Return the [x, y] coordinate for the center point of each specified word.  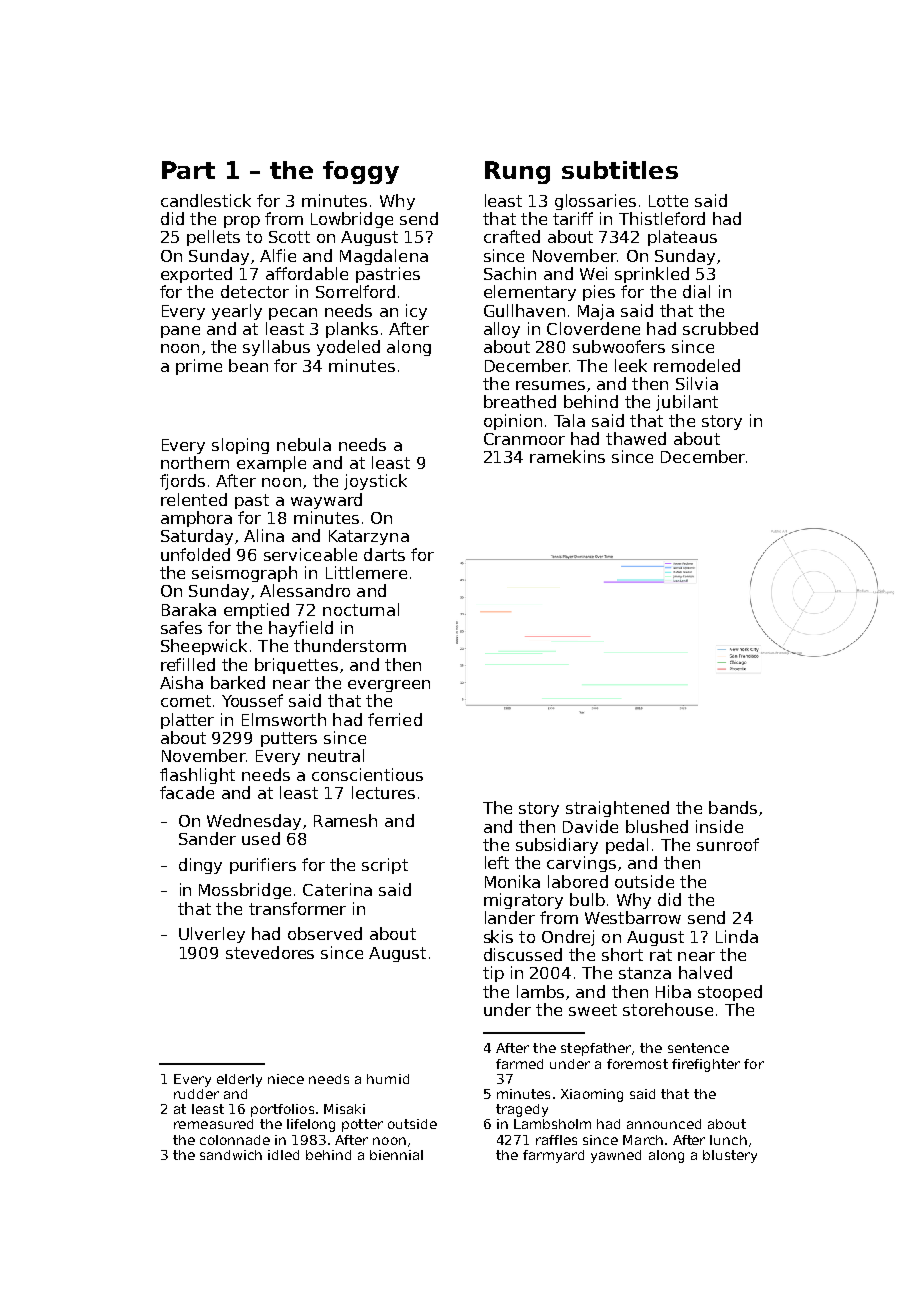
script [385, 866]
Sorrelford [355, 291]
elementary [530, 293]
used [261, 838]
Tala [569, 420]
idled [283, 1155]
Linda [737, 936]
